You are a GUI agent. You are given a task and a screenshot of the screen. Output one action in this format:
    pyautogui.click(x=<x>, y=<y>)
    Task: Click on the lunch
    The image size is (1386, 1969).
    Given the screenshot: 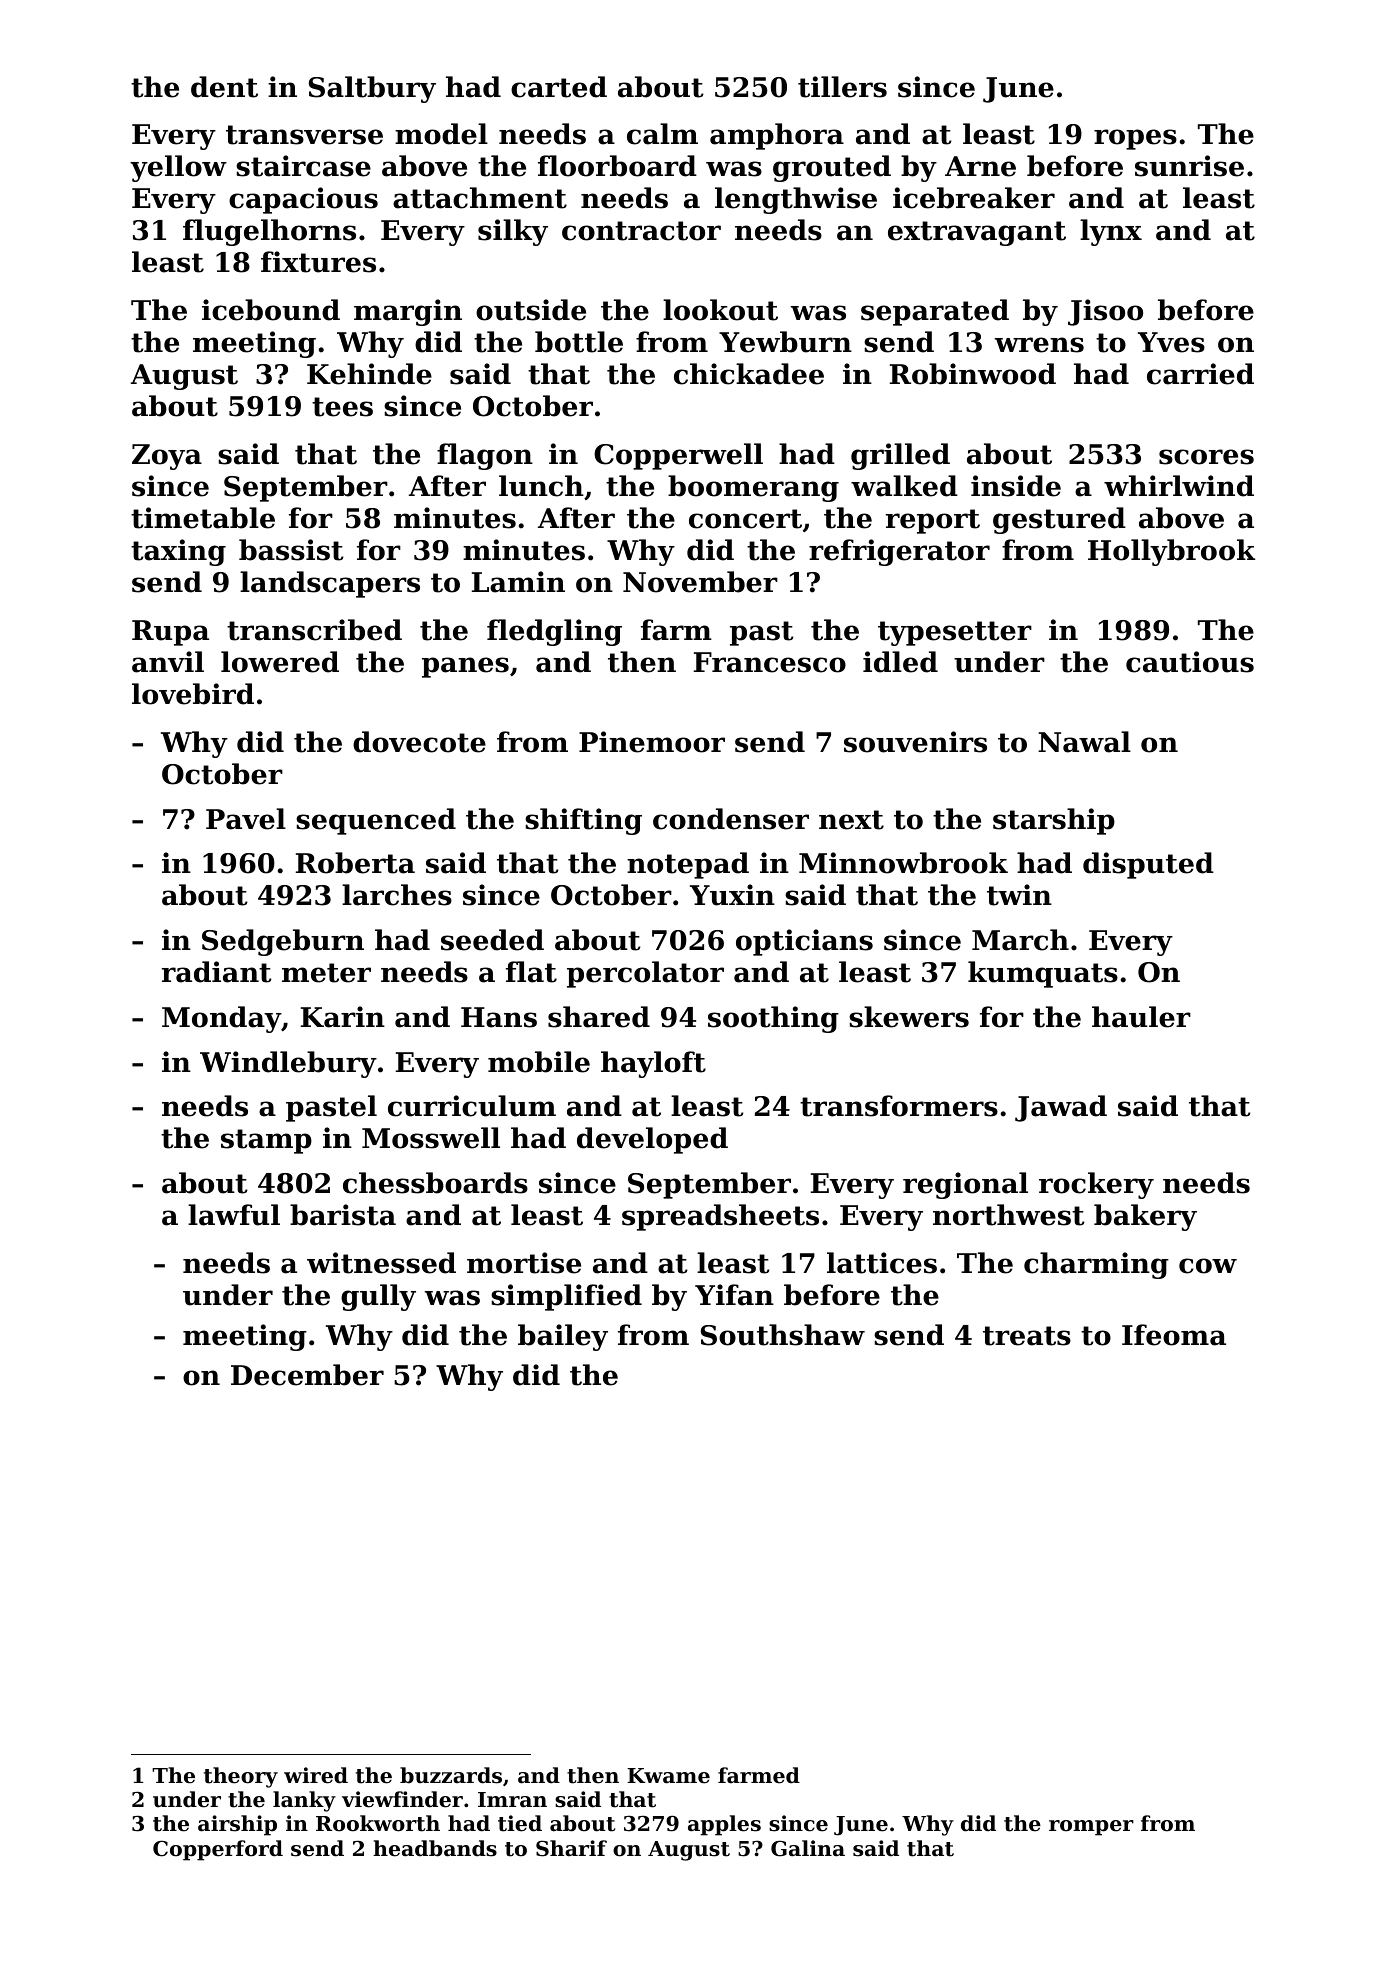 What is the action you would take?
    pyautogui.click(x=541, y=486)
